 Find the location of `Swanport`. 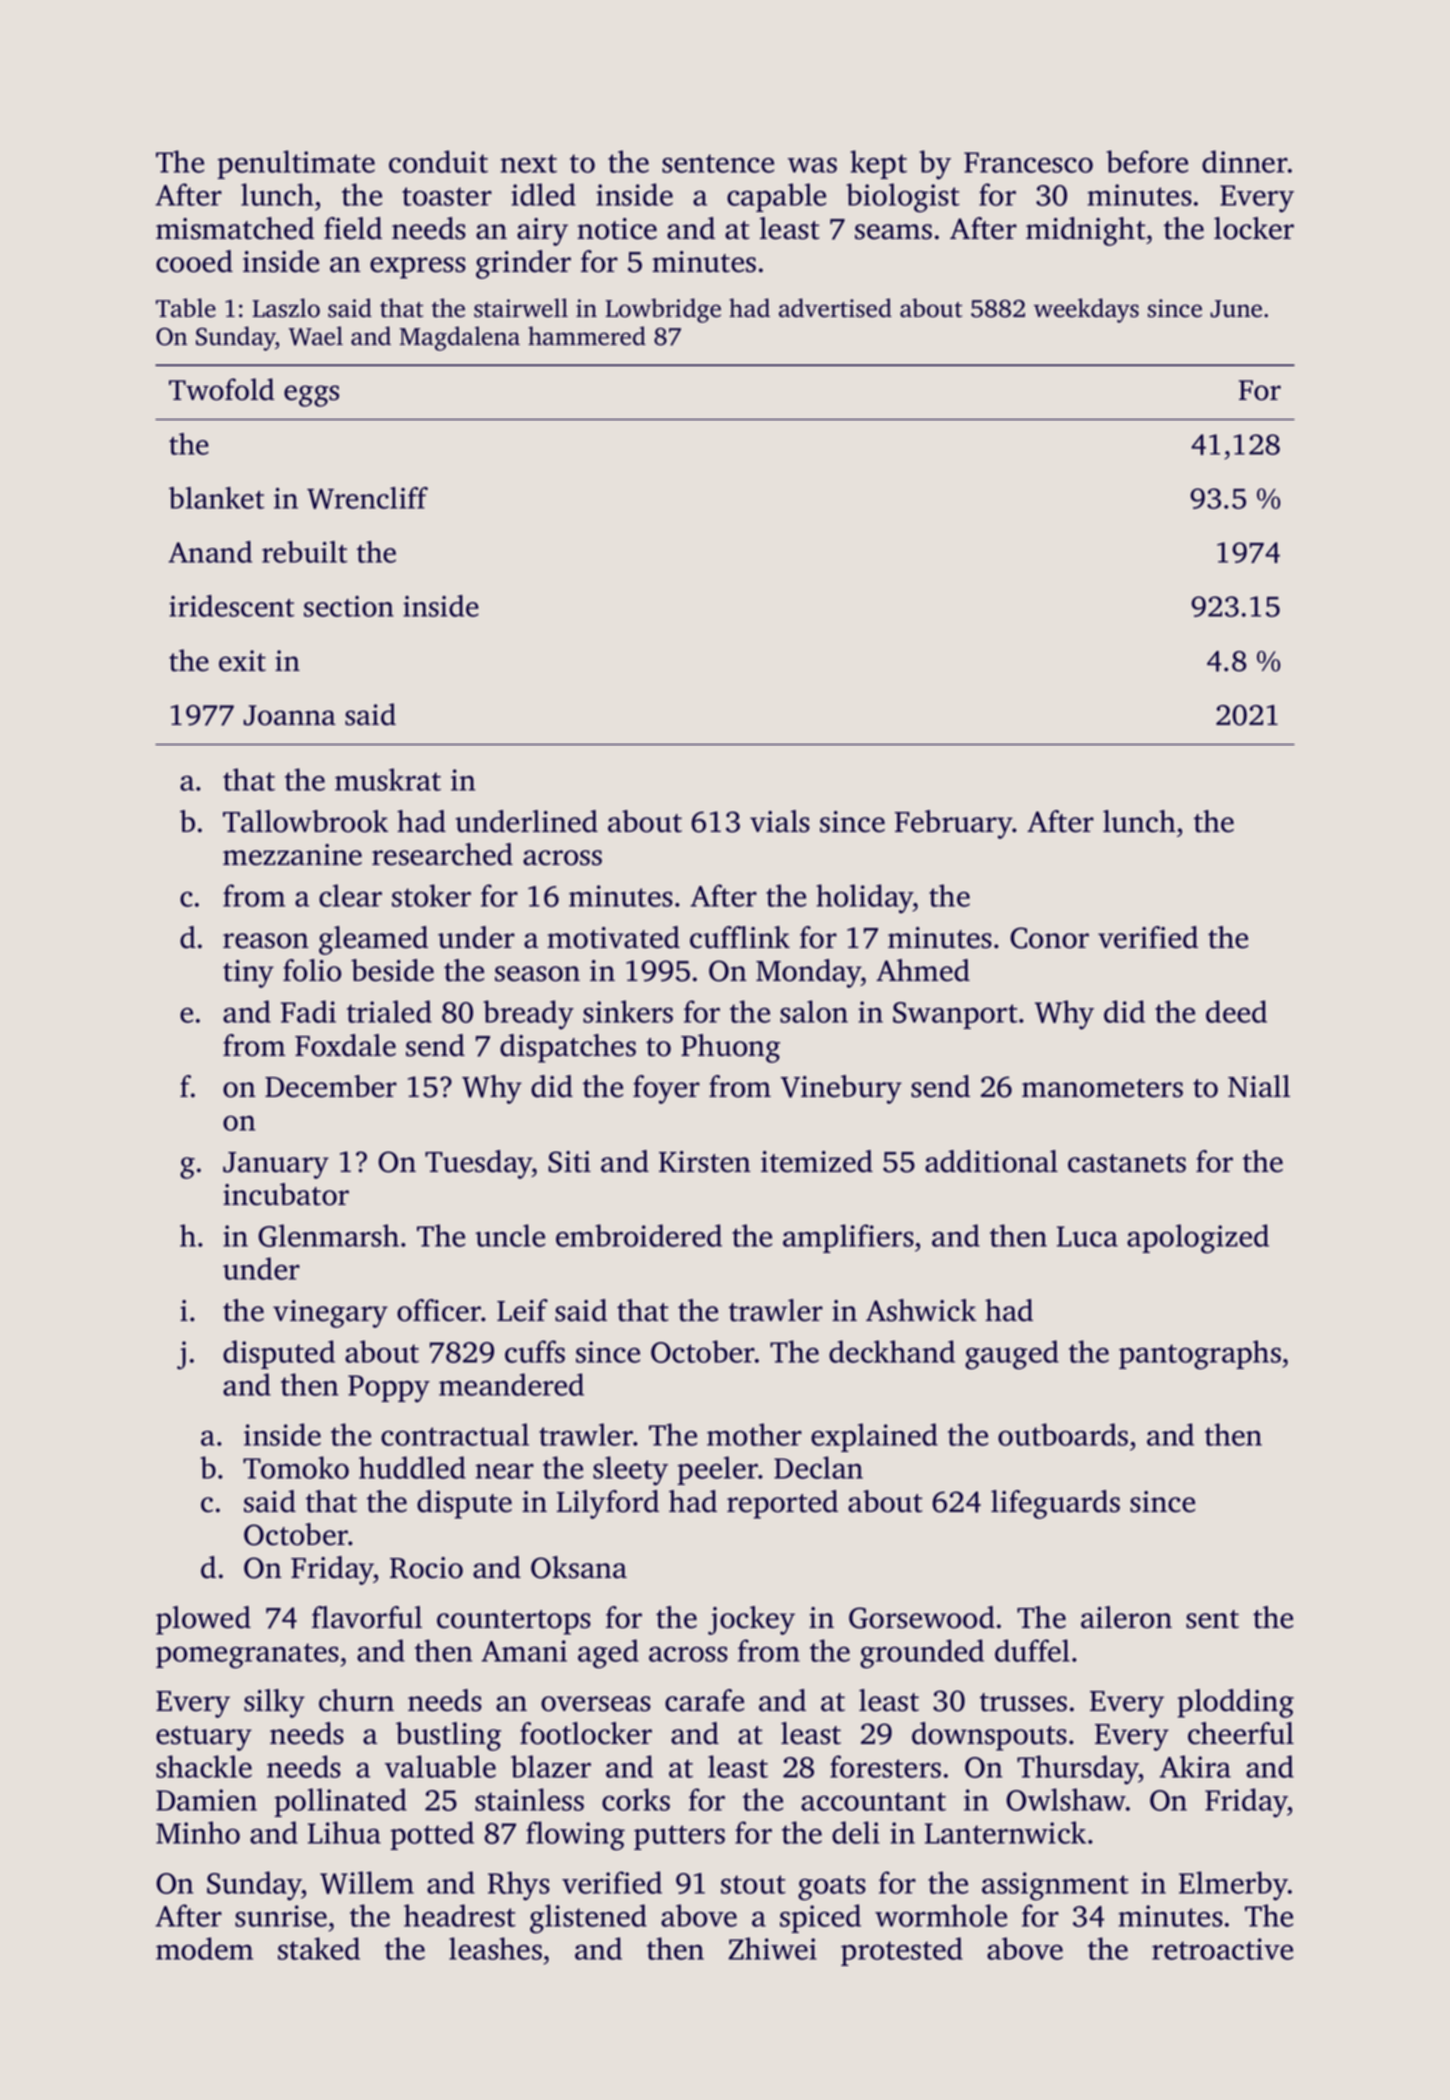

Swanport is located at coordinates (955, 1015).
